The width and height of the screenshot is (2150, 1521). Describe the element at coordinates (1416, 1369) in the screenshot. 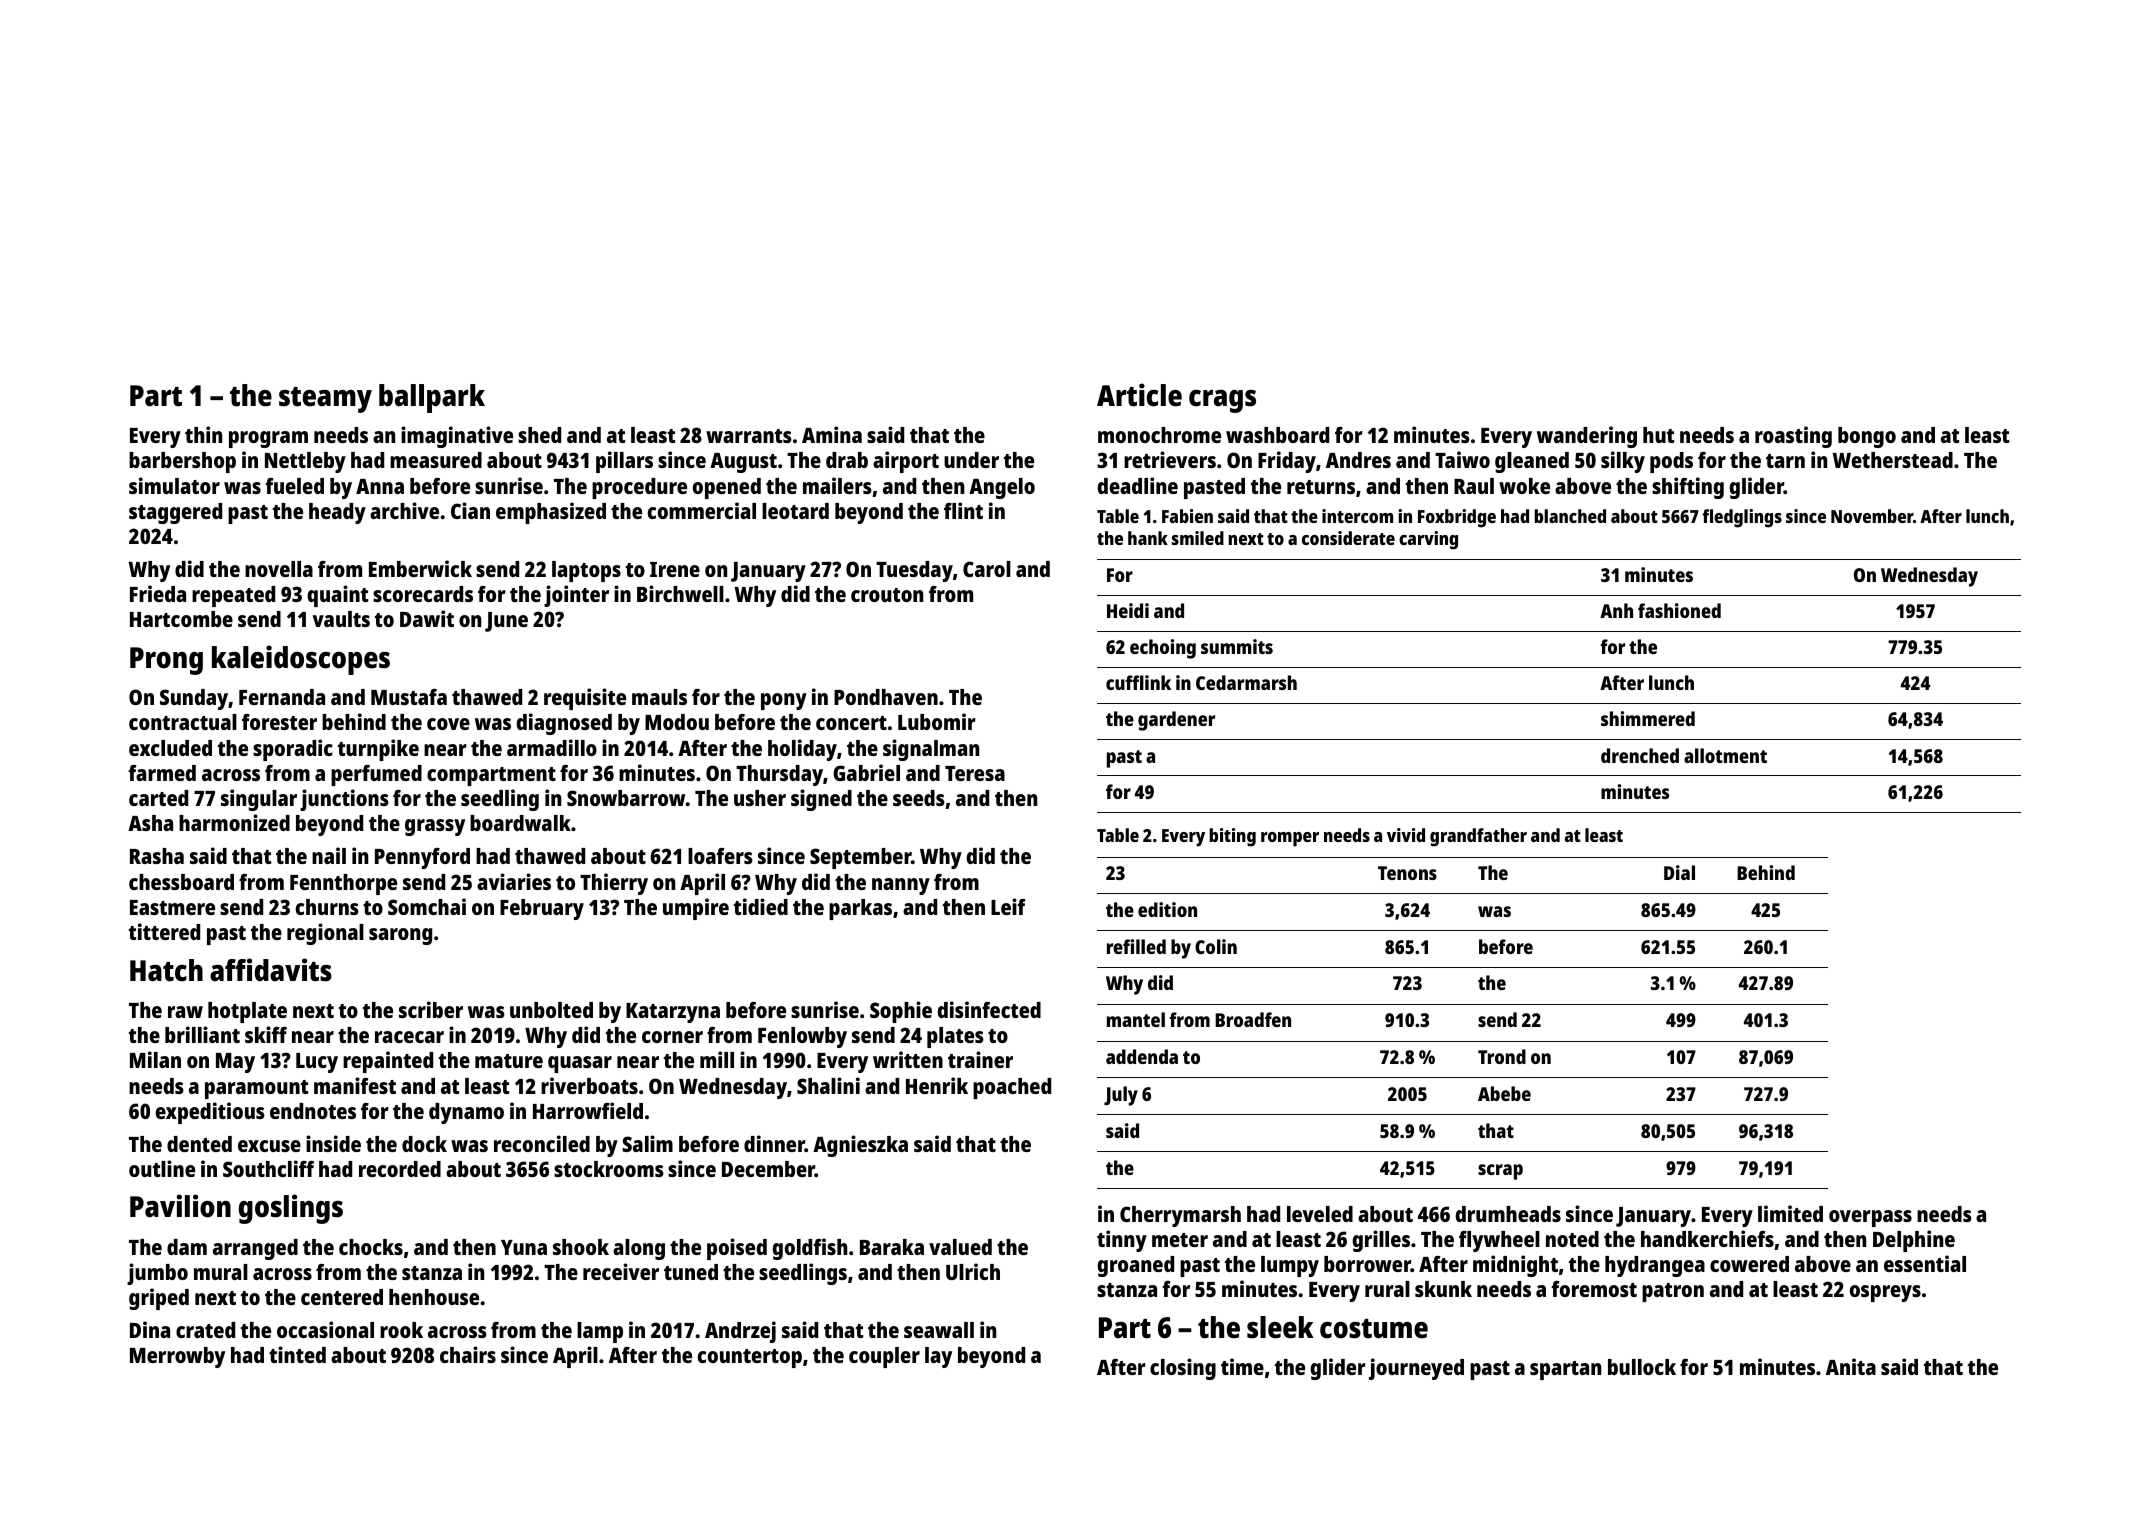

I see `journeyed` at that location.
